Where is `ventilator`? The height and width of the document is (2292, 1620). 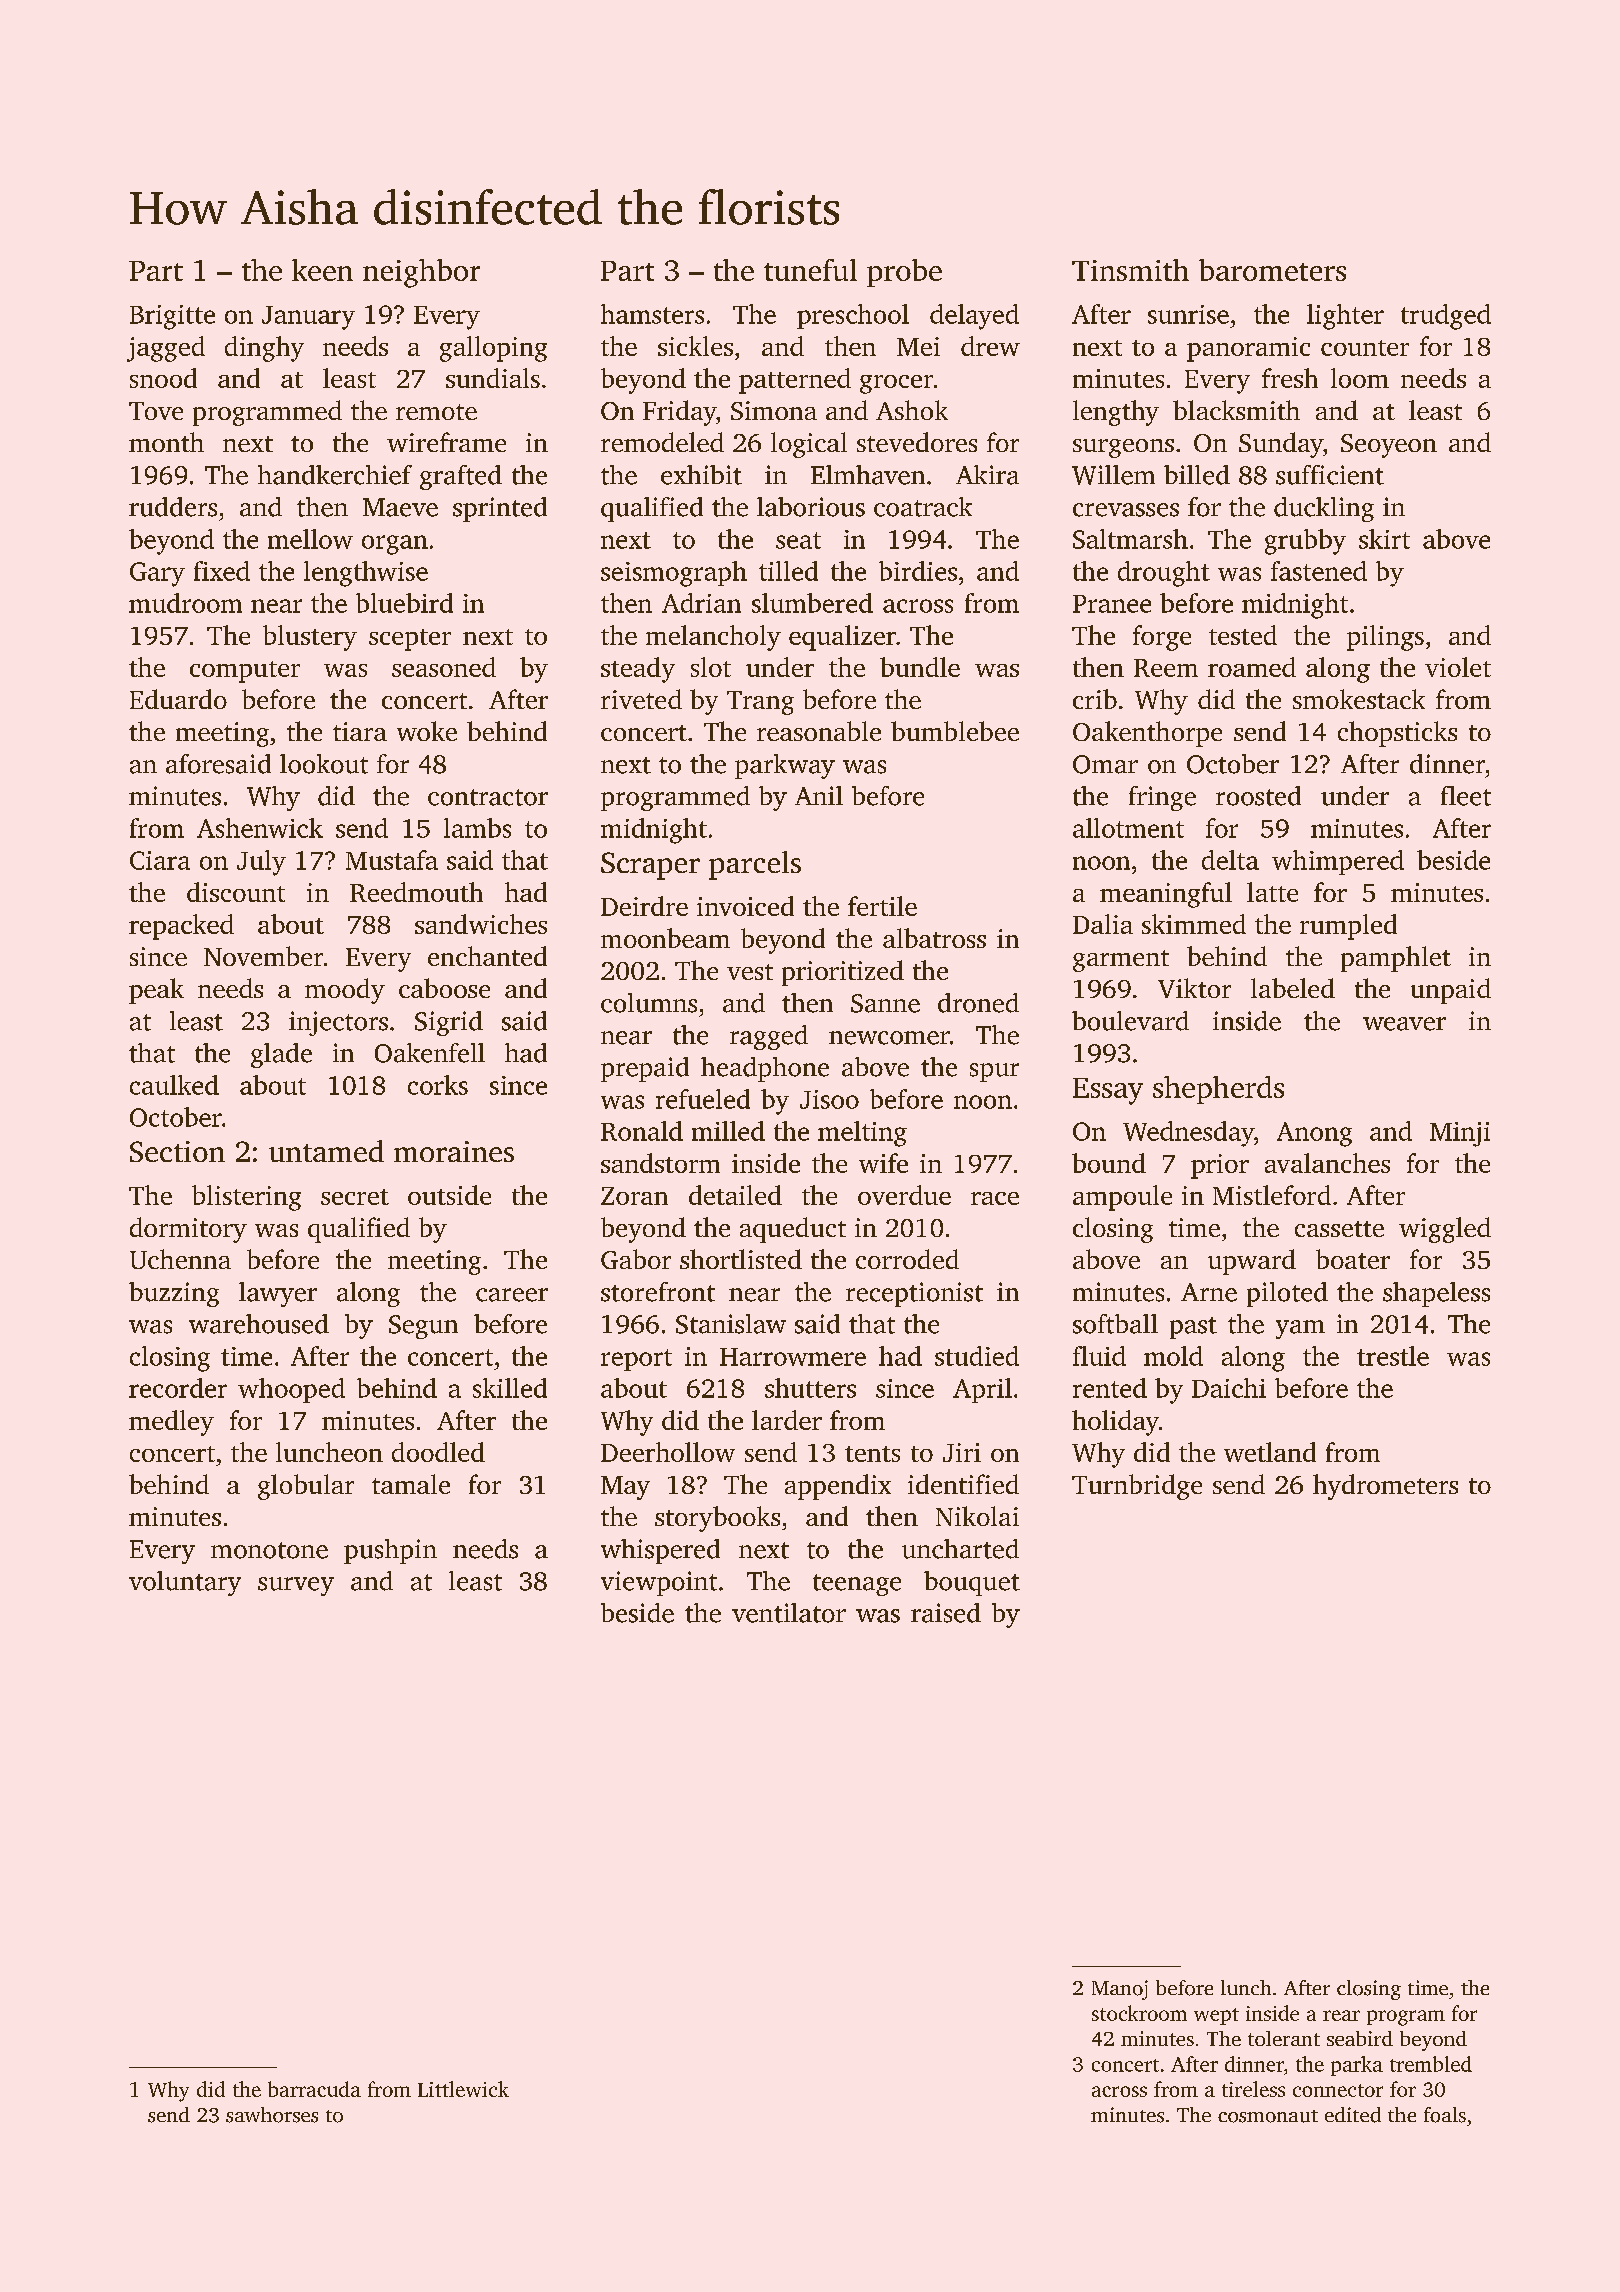 ventilator is located at coordinates (789, 1613).
